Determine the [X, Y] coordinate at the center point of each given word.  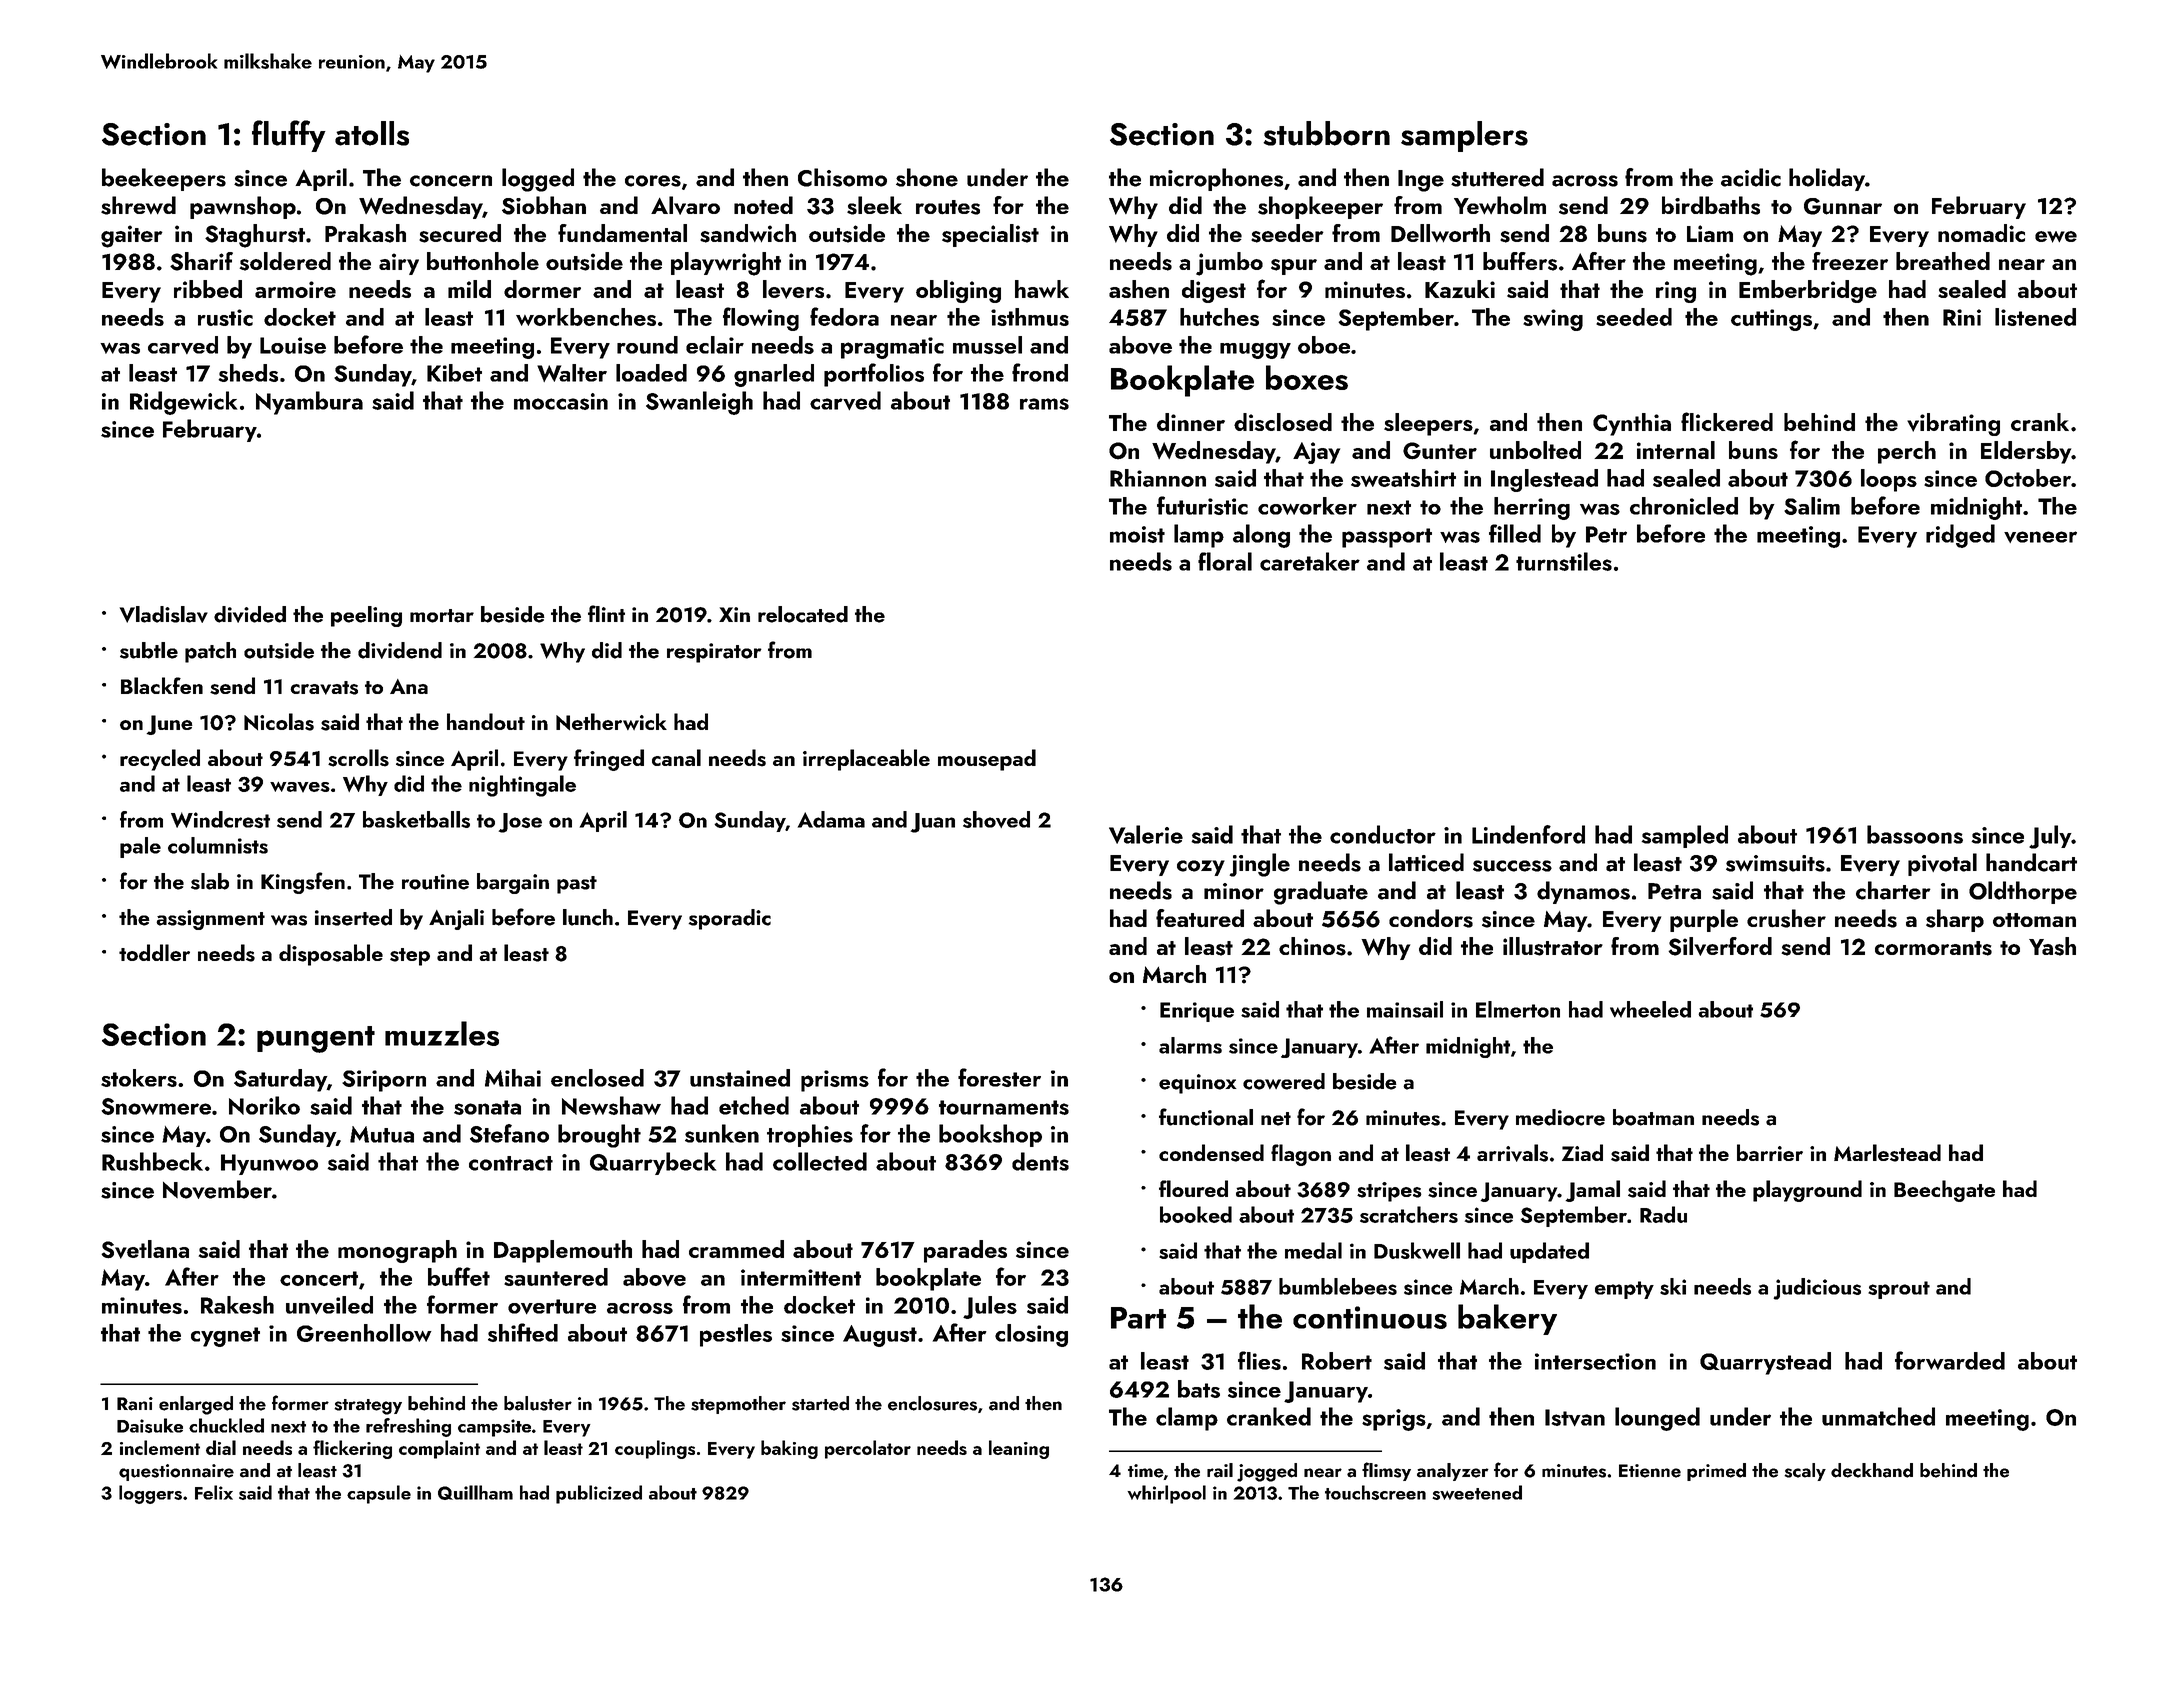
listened [2035, 317]
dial [221, 1447]
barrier [1770, 1152]
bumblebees [1338, 1286]
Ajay [1316, 453]
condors [1431, 918]
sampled [1685, 836]
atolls [372, 133]
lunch [588, 917]
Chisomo [842, 177]
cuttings [1771, 320]
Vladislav [164, 614]
